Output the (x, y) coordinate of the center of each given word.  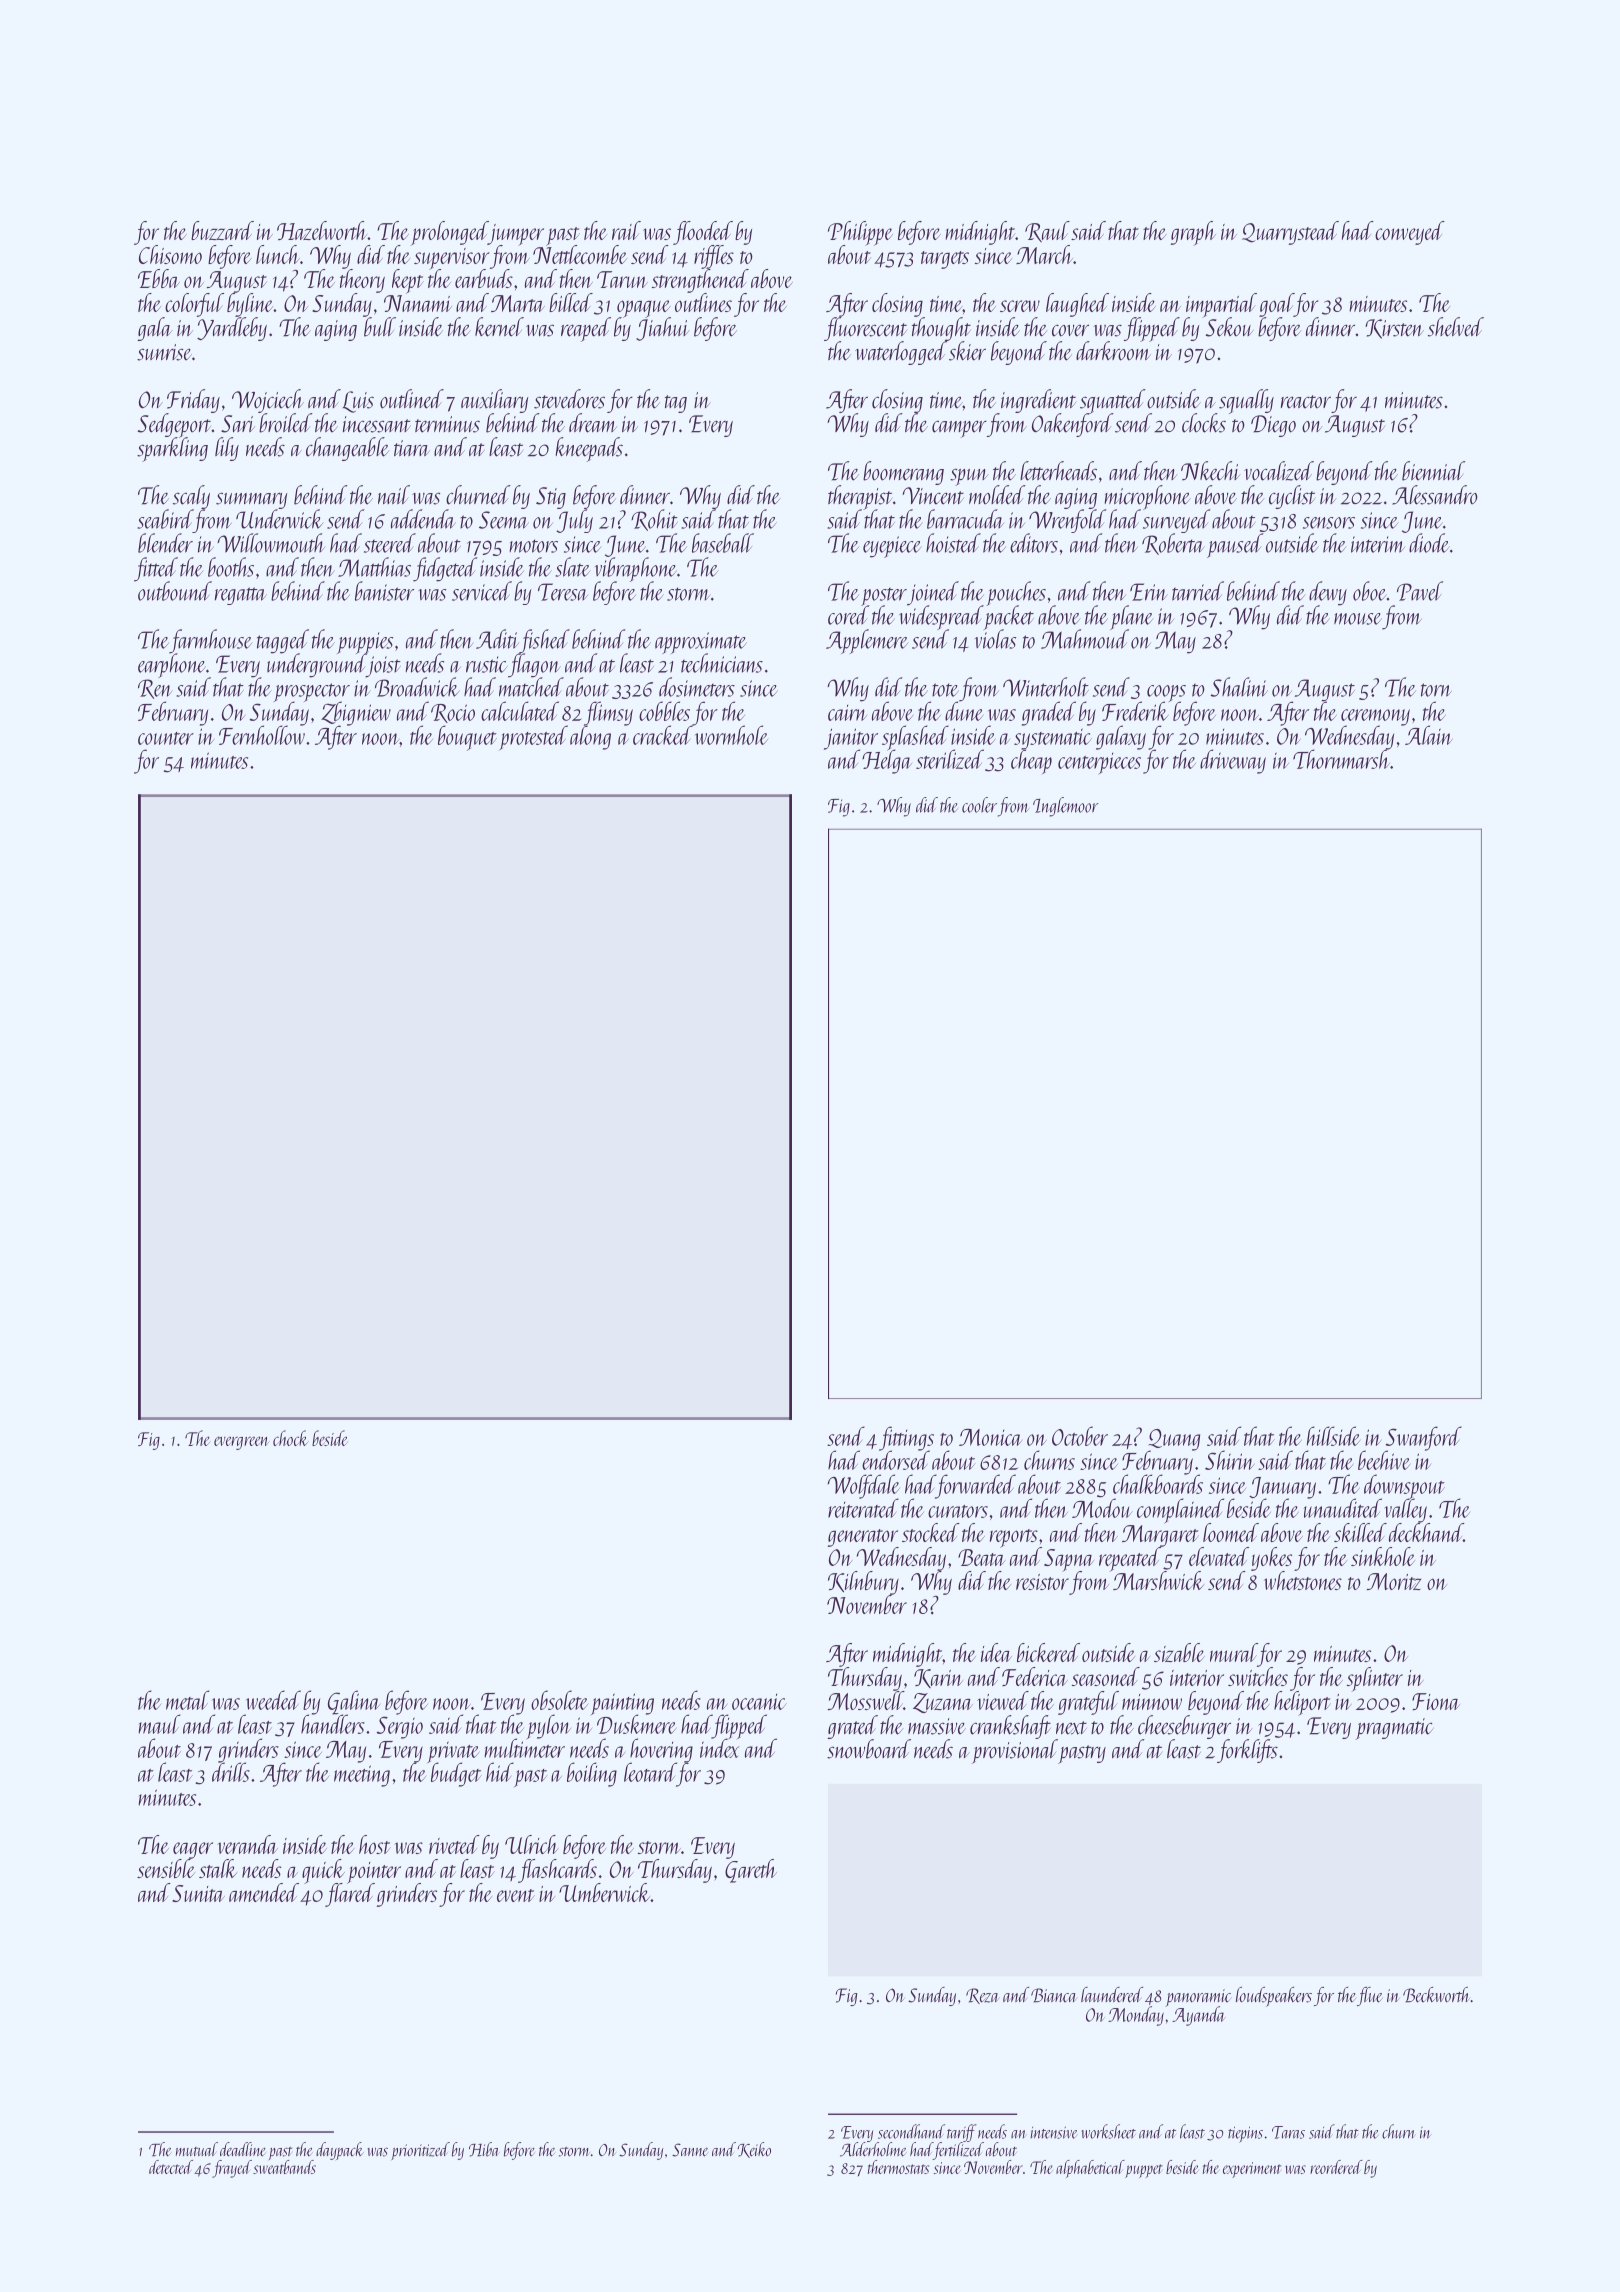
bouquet (467, 738)
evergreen (242, 1443)
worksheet (1108, 2131)
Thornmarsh (1341, 759)
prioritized (420, 2151)
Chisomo (170, 254)
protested (534, 737)
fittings (906, 1438)
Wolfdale (864, 1486)
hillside (1333, 1436)
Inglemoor (1066, 807)
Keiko (754, 2150)
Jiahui (662, 329)
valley (1405, 1511)
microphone (1147, 497)
